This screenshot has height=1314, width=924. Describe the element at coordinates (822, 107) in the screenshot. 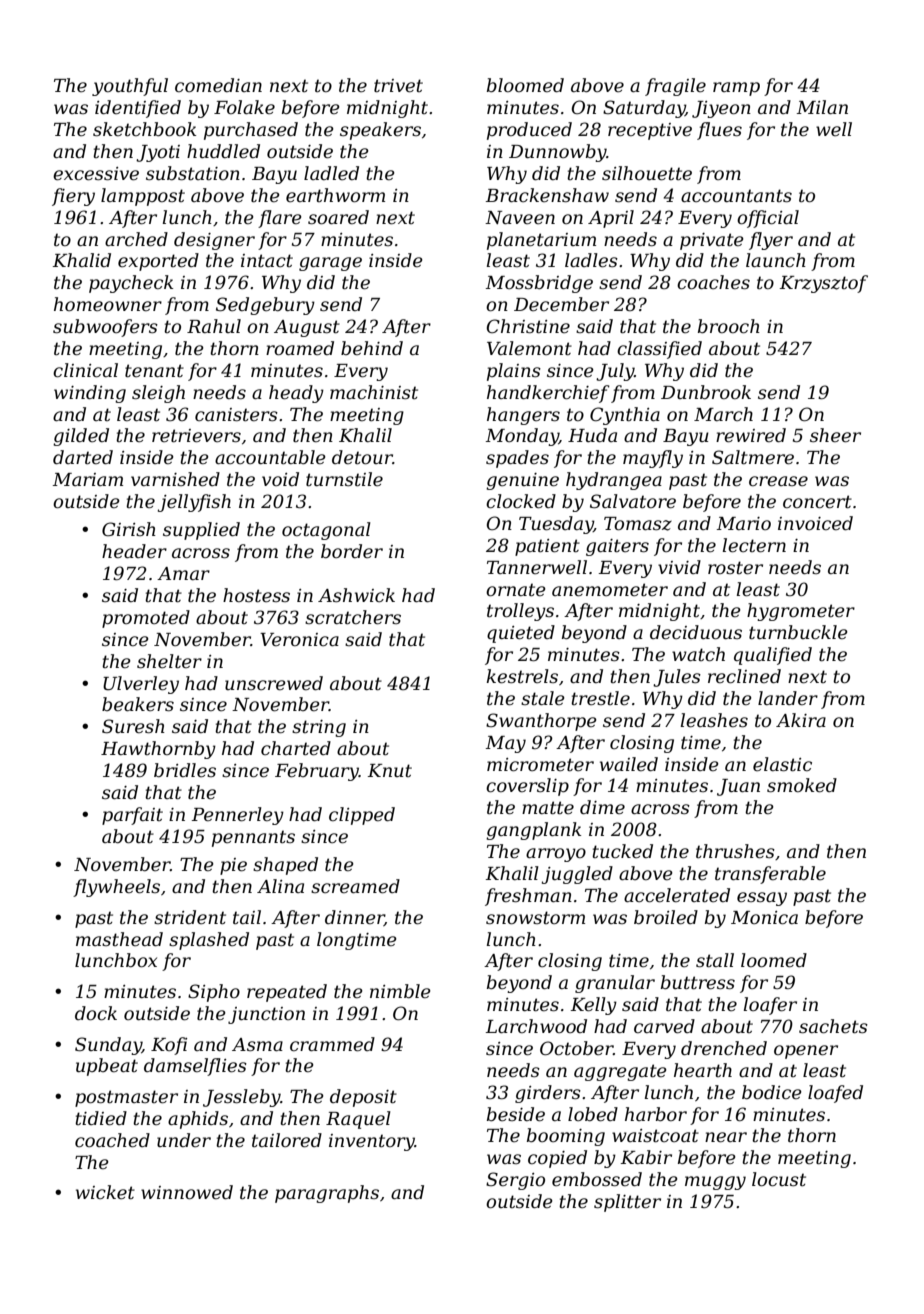

I see `Milan` at that location.
